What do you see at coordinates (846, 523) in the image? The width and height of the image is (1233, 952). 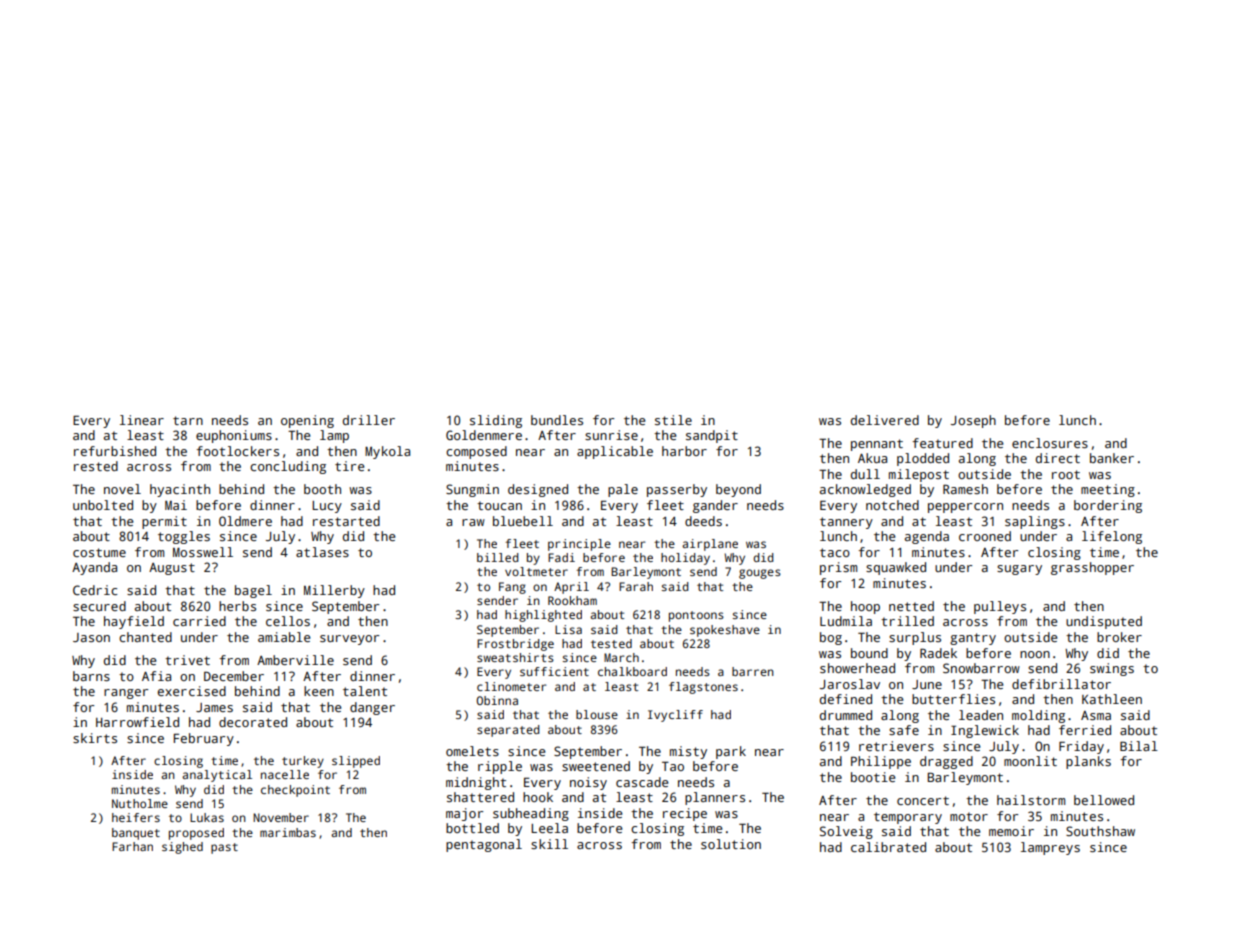 I see `tannery` at bounding box center [846, 523].
